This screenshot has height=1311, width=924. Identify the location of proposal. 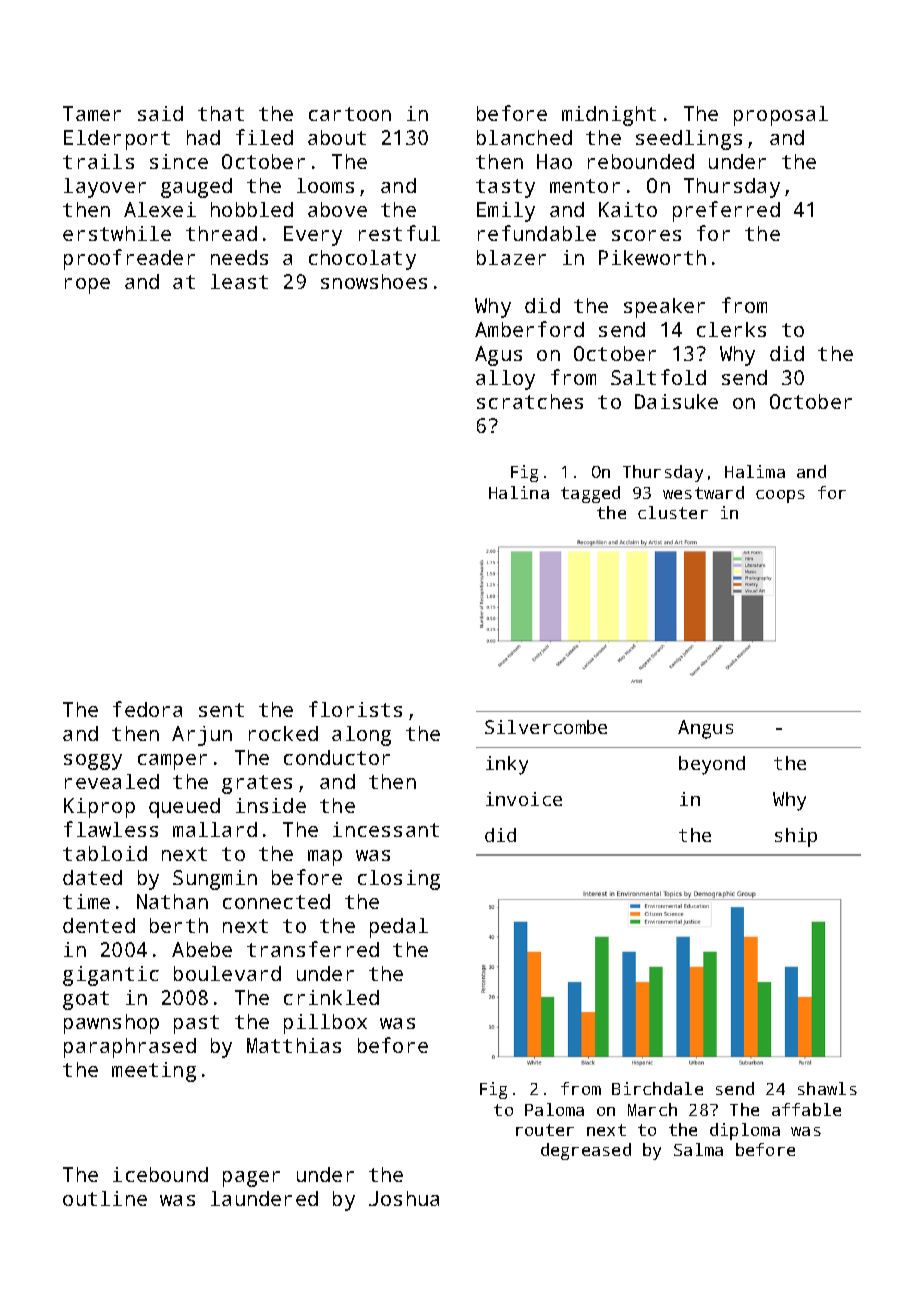
(781, 116).
